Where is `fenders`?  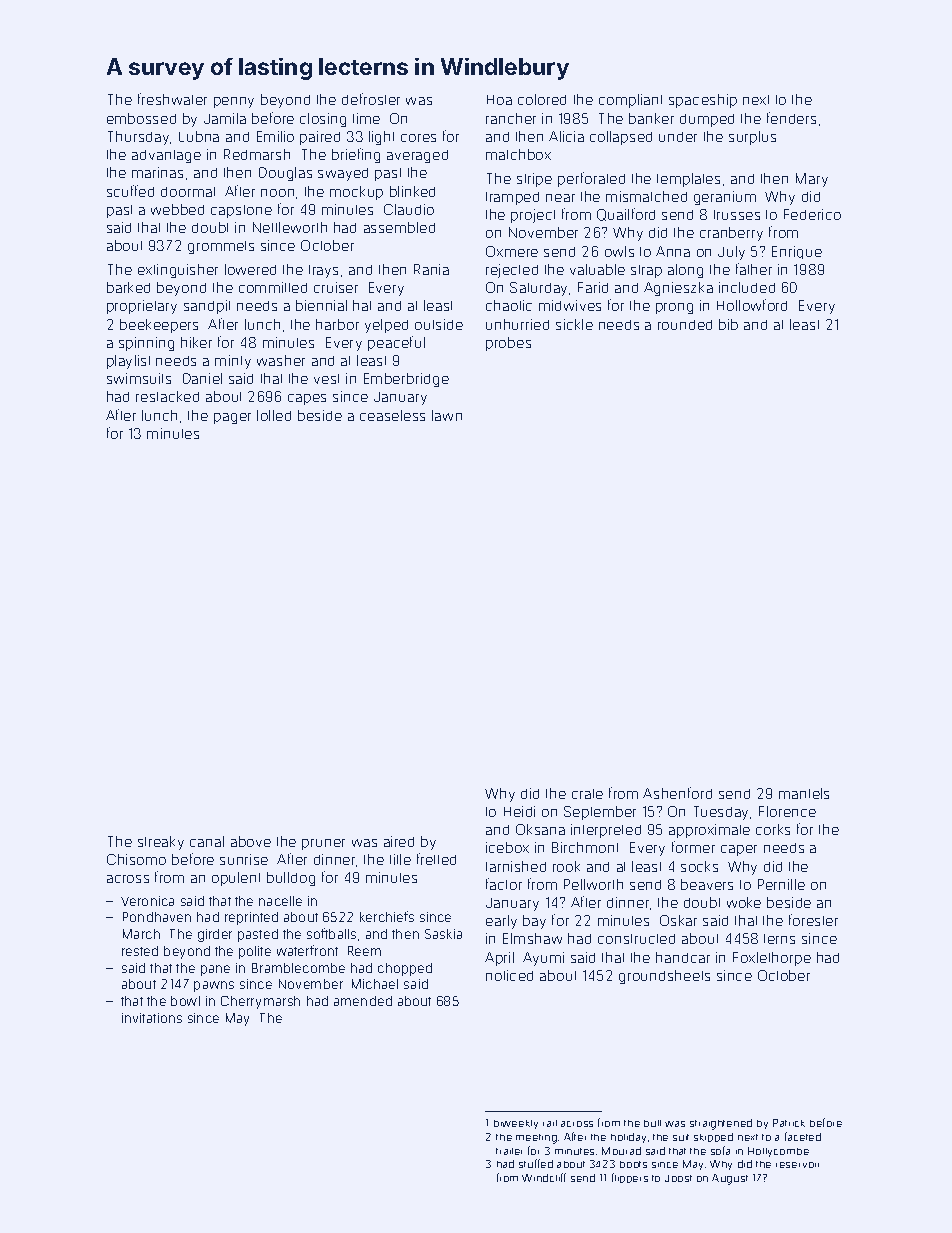 fenders is located at coordinates (791, 118).
